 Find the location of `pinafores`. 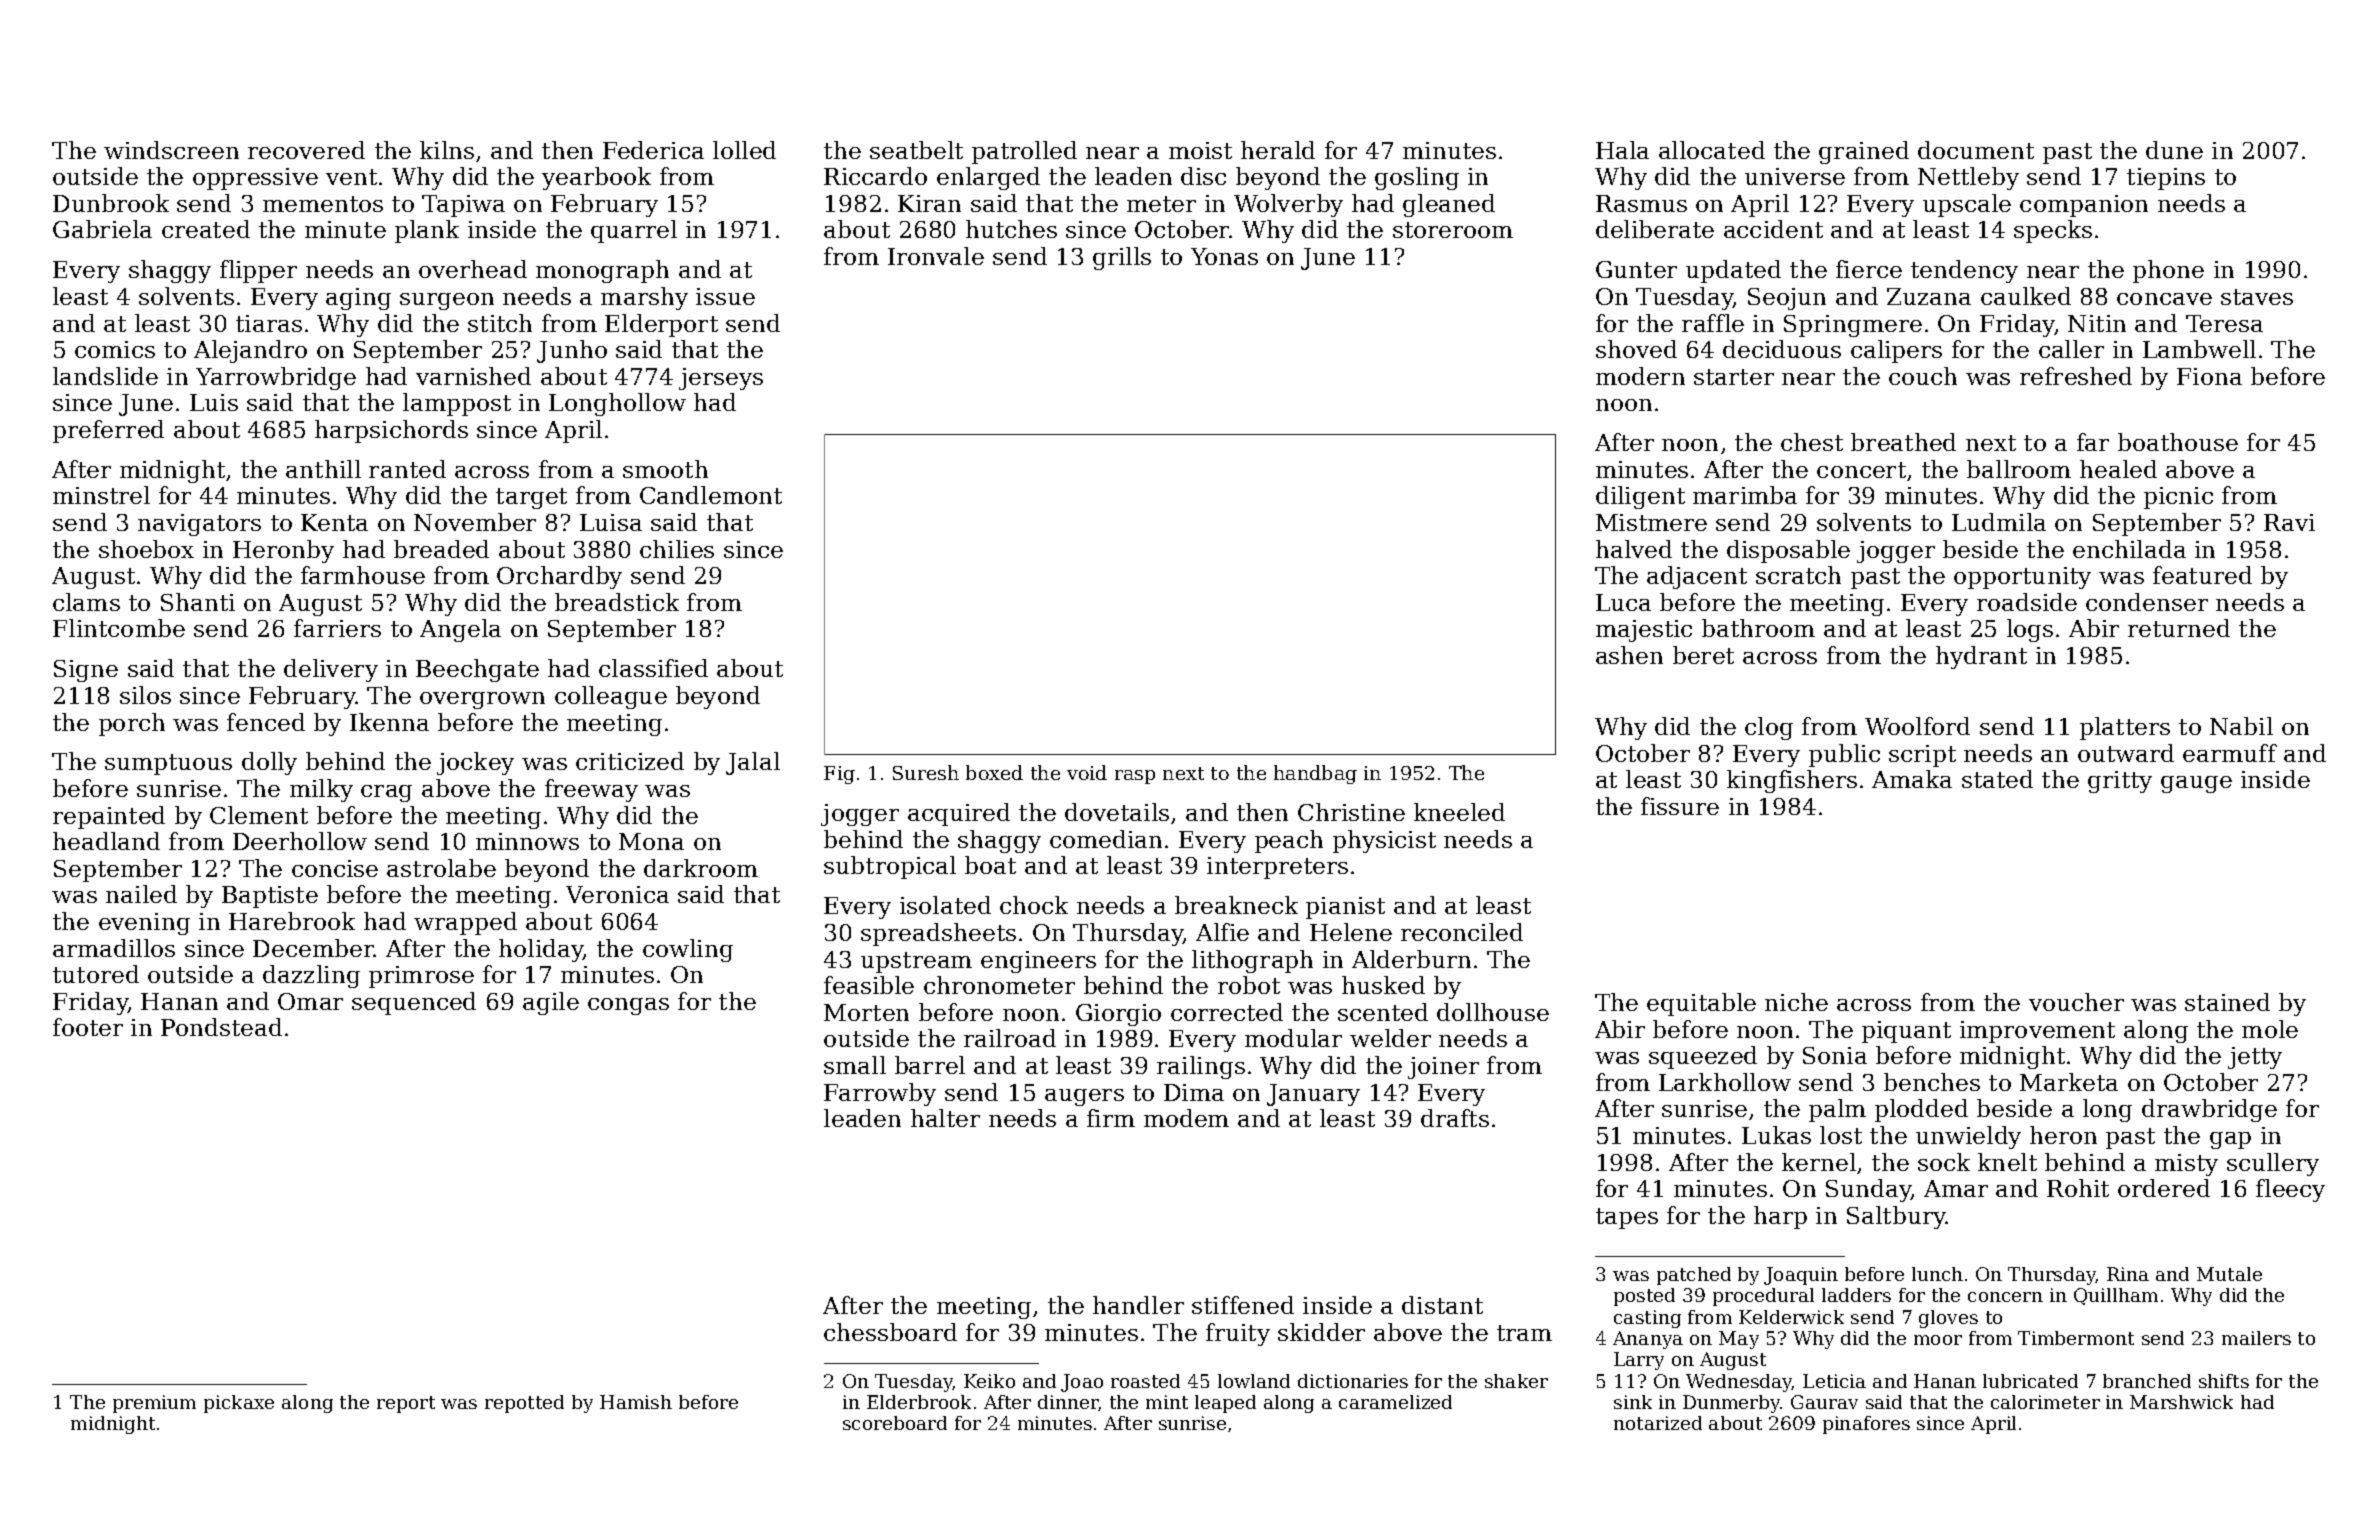

pinafores is located at coordinates (1866, 1425).
